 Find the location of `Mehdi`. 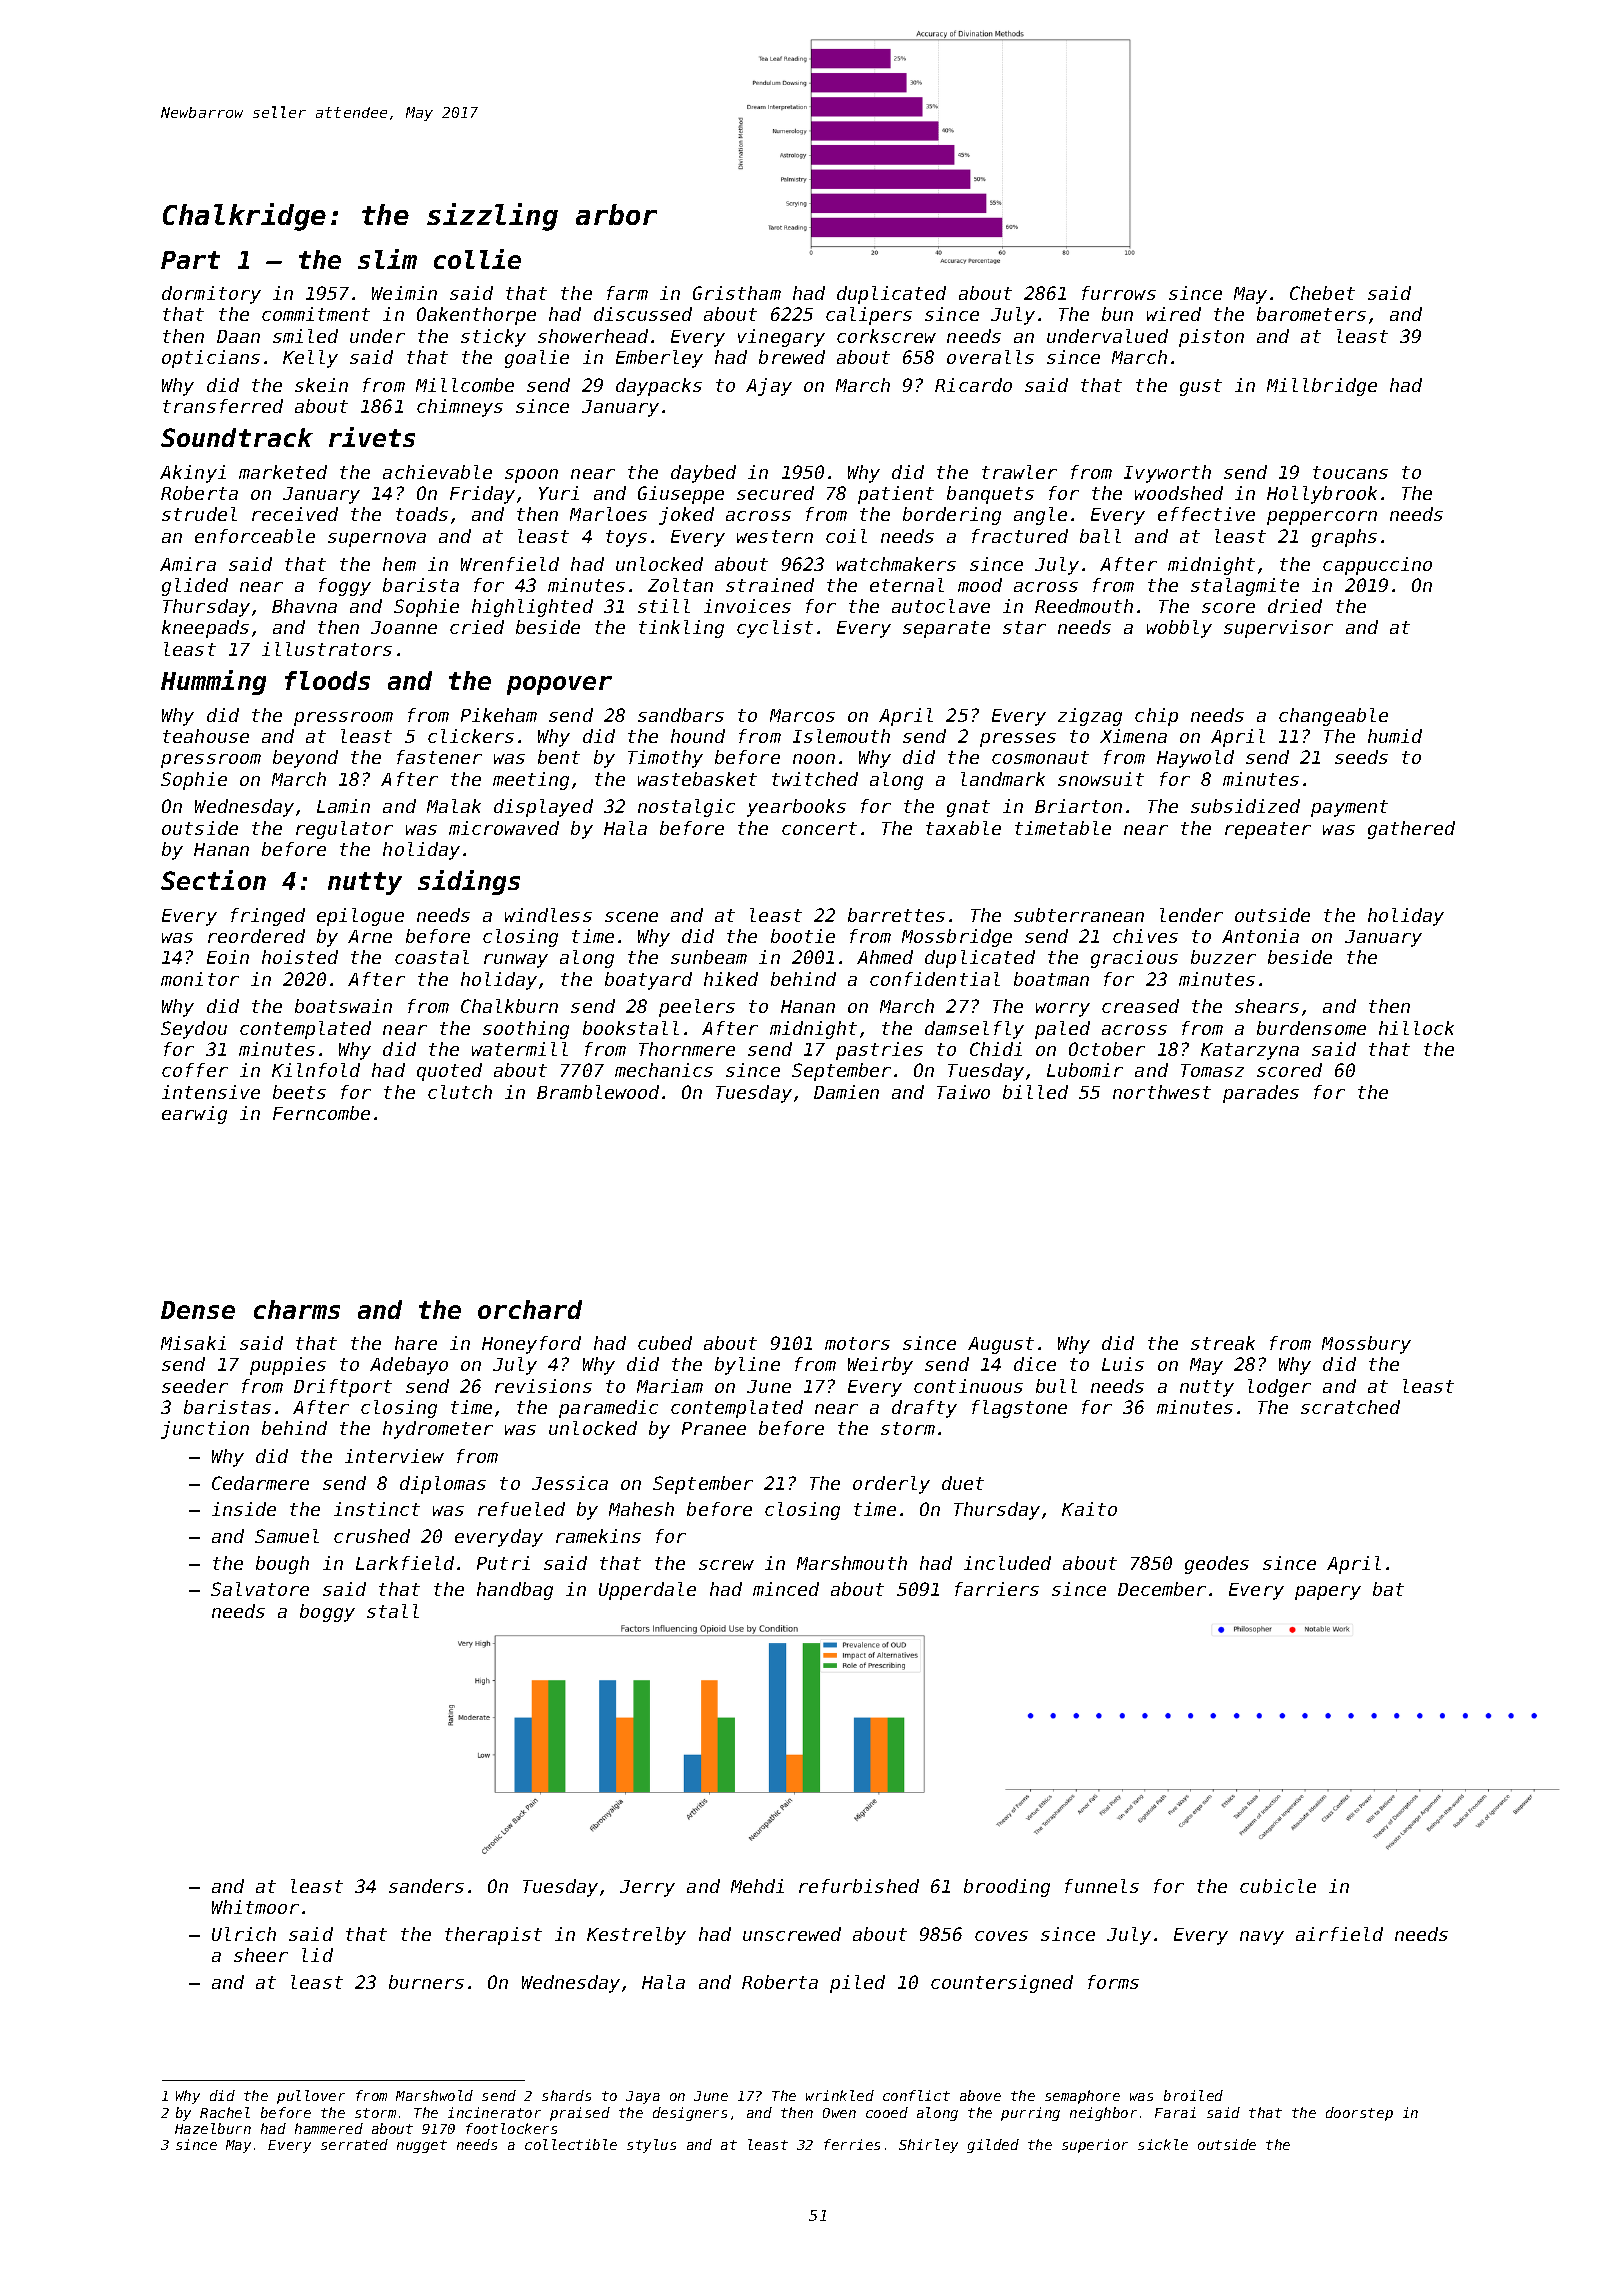

Mehdi is located at coordinates (757, 1886).
